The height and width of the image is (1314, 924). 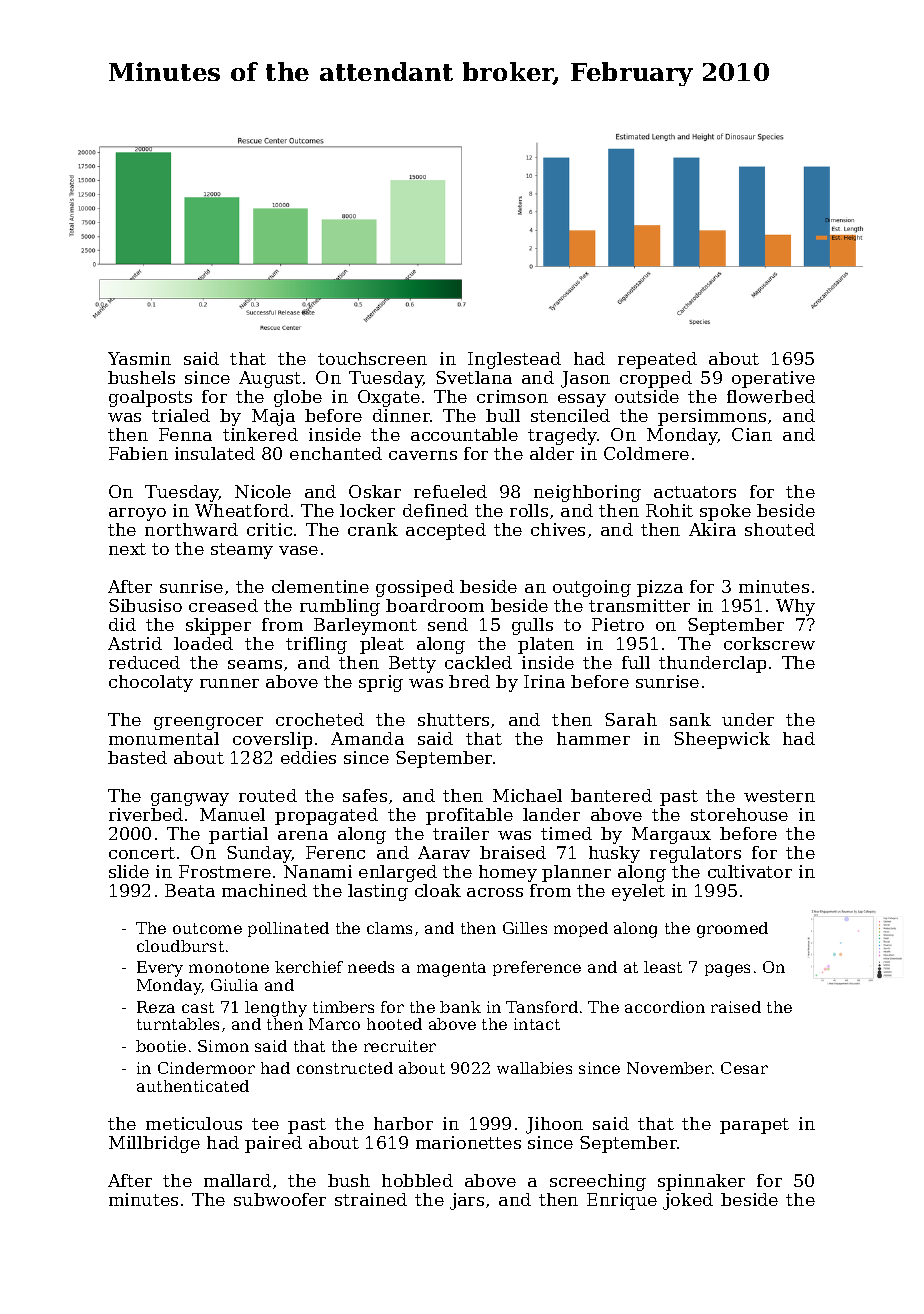 What do you see at coordinates (371, 1199) in the image?
I see `strained` at bounding box center [371, 1199].
